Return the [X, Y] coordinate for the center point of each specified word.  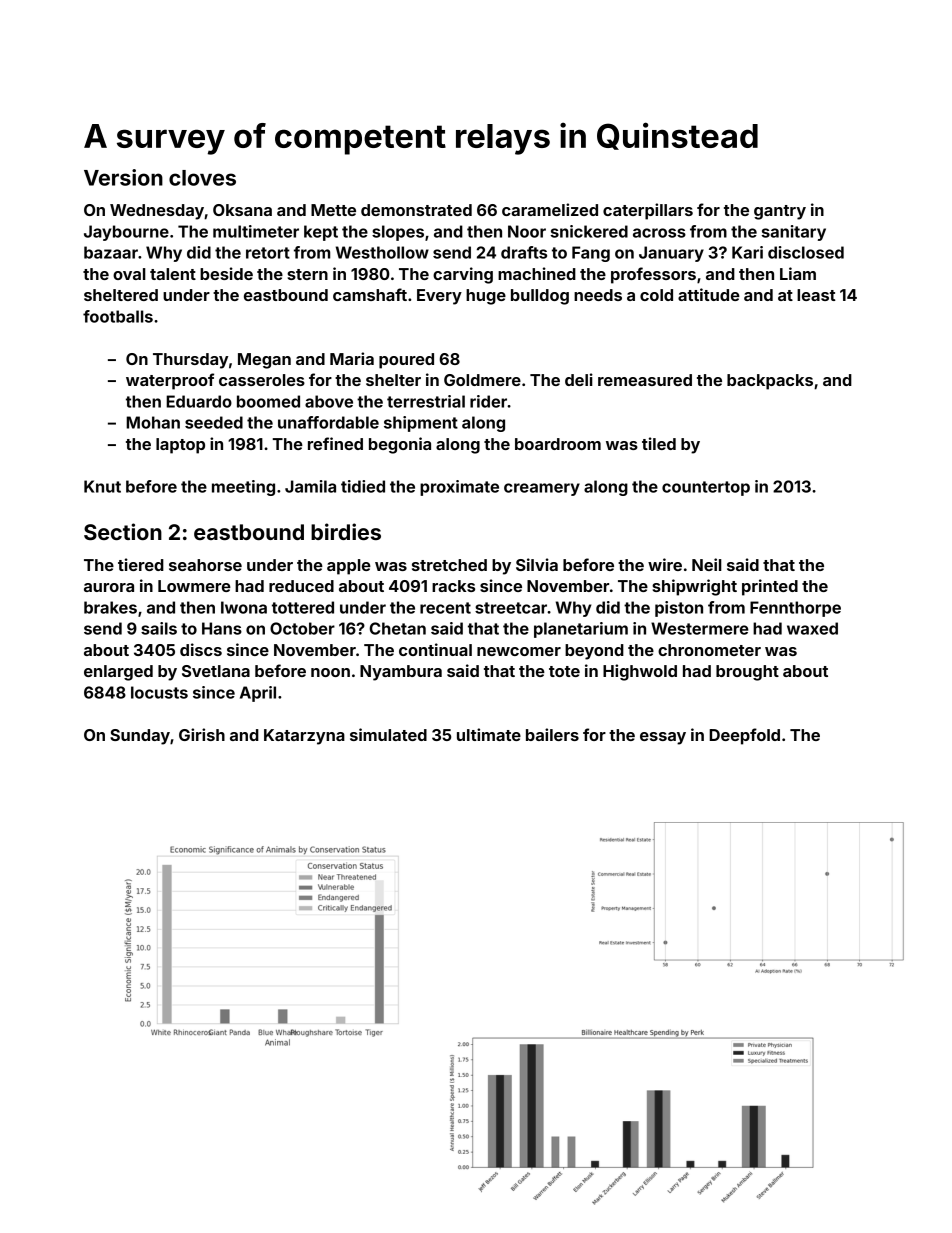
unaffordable [328, 422]
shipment [421, 424]
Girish [202, 734]
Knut [102, 486]
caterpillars [648, 211]
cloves [202, 178]
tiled [659, 443]
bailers [552, 734]
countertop [706, 488]
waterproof [170, 381]
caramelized [550, 209]
